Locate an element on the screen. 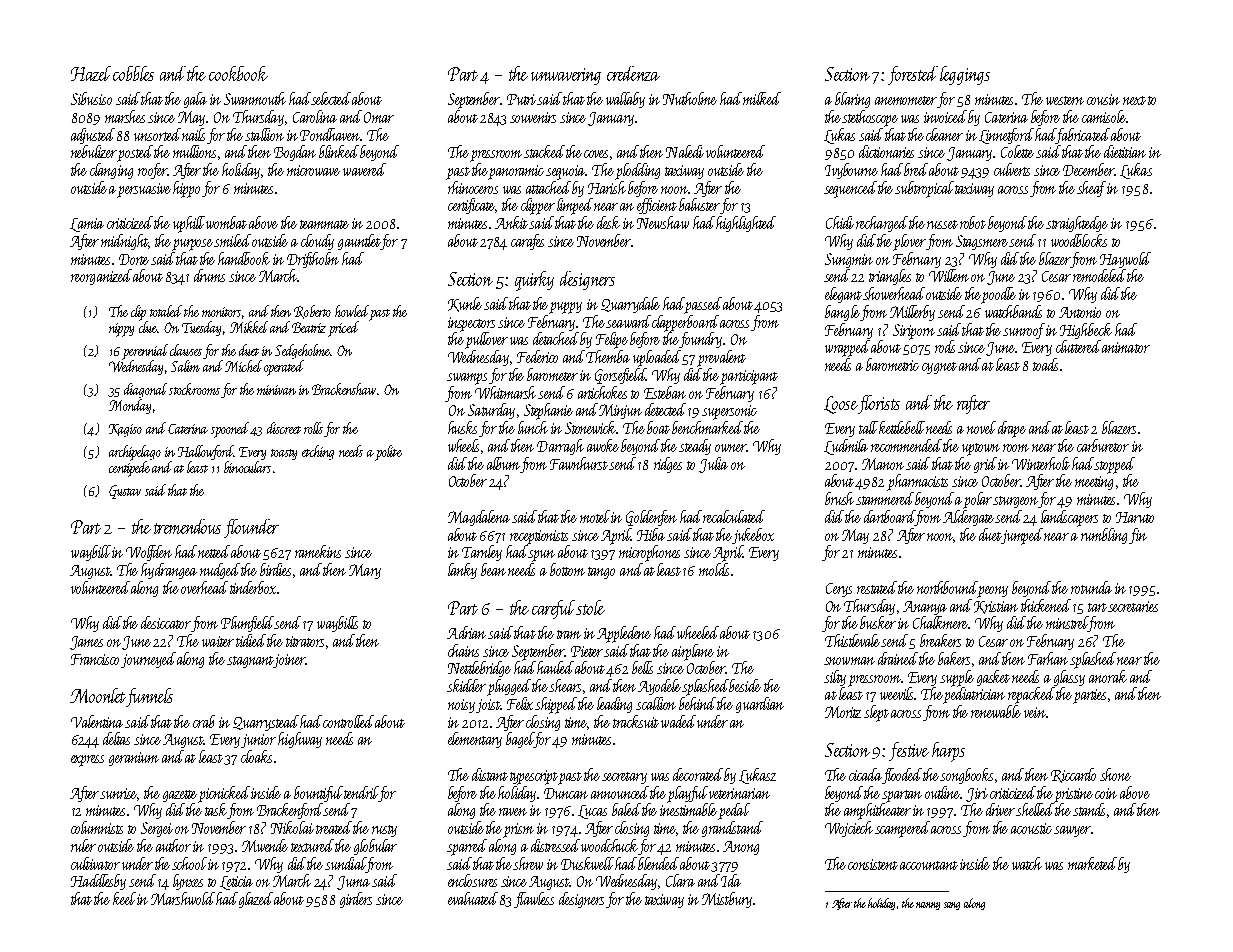  keel is located at coordinates (124, 898).
